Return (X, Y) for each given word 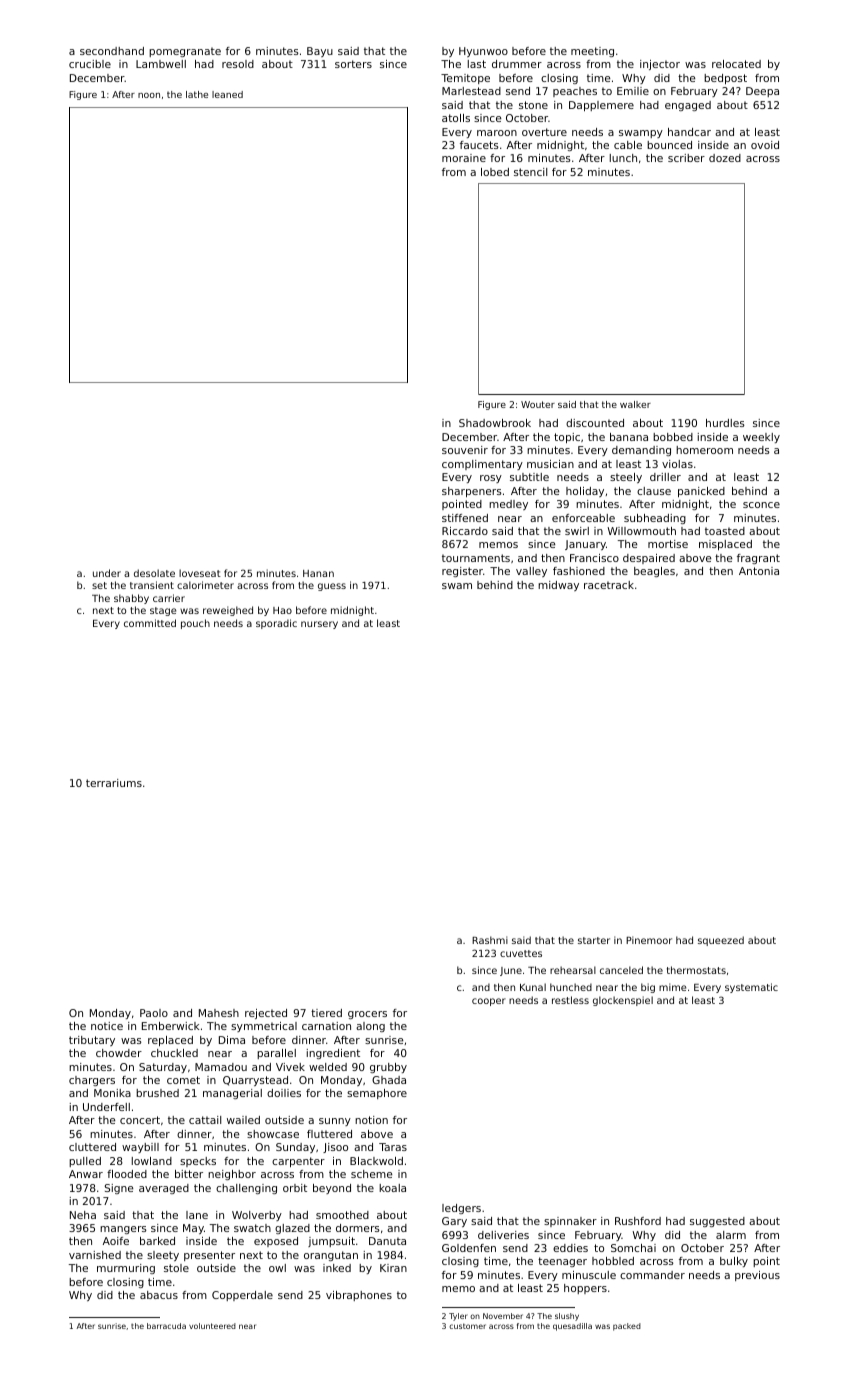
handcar (689, 132)
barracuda (166, 1326)
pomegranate (185, 52)
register (462, 572)
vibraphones (359, 1296)
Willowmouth (641, 531)
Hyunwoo (483, 52)
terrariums (114, 783)
